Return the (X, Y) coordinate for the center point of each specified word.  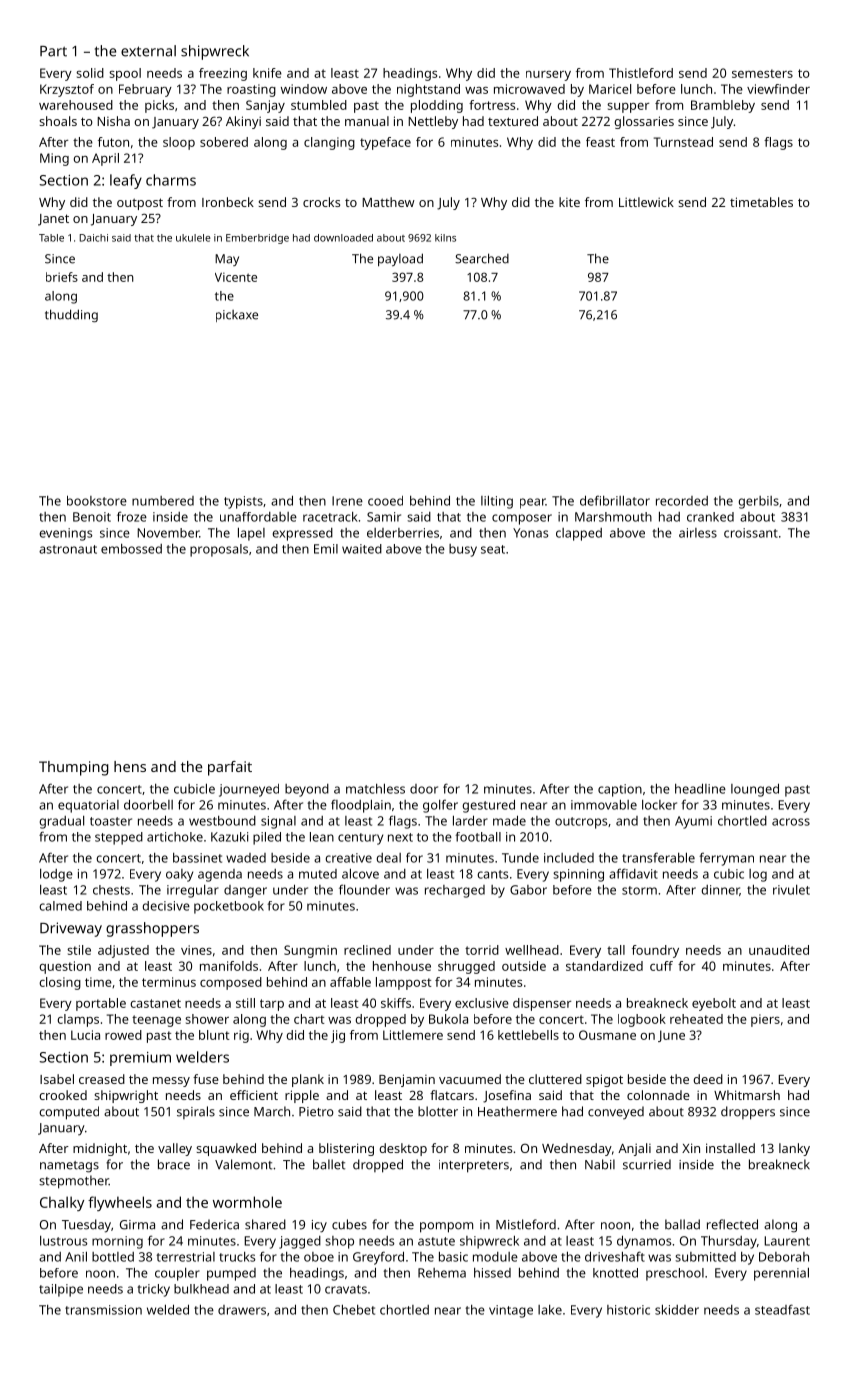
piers (765, 1020)
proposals (219, 550)
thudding (71, 315)
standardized (604, 966)
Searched (482, 258)
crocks (321, 202)
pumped (231, 1274)
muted (318, 874)
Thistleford (641, 73)
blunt (214, 1035)
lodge (56, 875)
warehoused (76, 105)
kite (569, 202)
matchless (375, 788)
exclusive (482, 1003)
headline (700, 788)
